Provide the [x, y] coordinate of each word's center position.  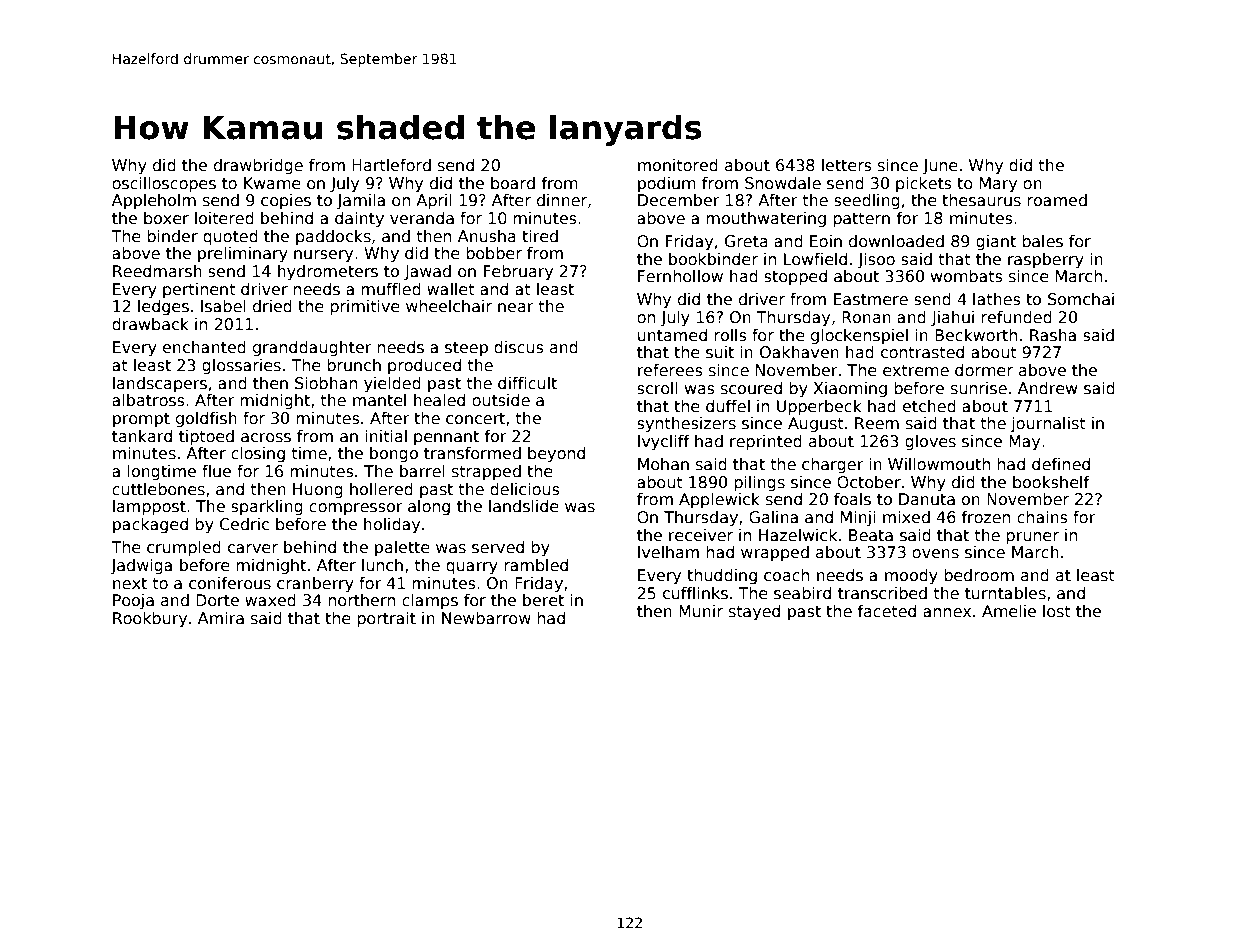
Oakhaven [799, 352]
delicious [525, 489]
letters [847, 165]
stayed [754, 613]
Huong [318, 490]
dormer [984, 370]
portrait [386, 619]
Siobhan [326, 383]
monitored [678, 165]
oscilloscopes [164, 184]
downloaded [896, 241]
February [518, 273]
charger [833, 465]
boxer [166, 218]
